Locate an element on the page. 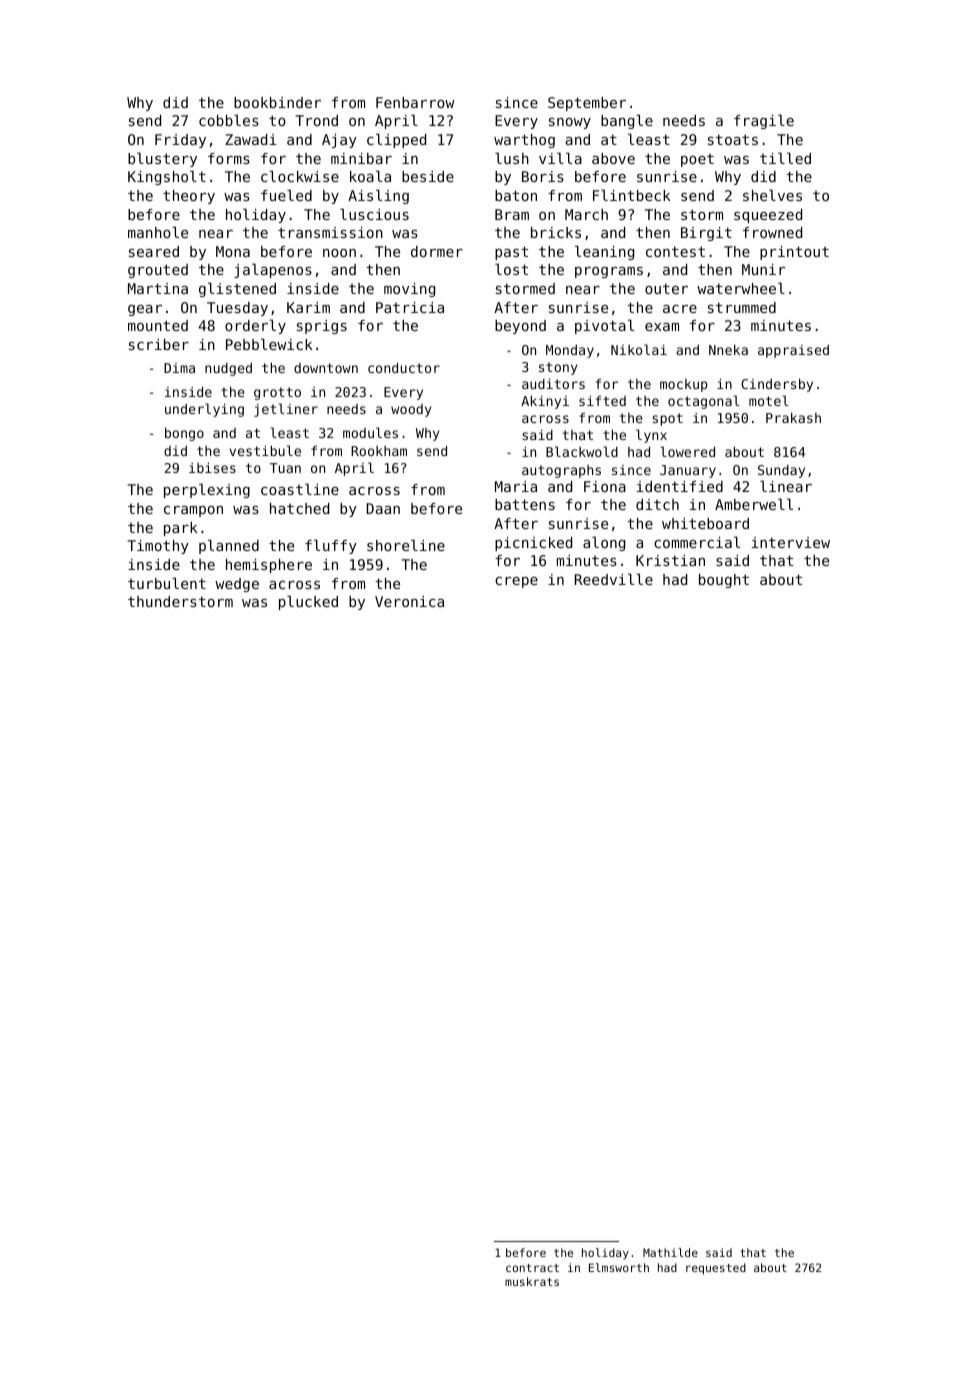 This image has height=1388, width=958. Veronica is located at coordinates (409, 601).
